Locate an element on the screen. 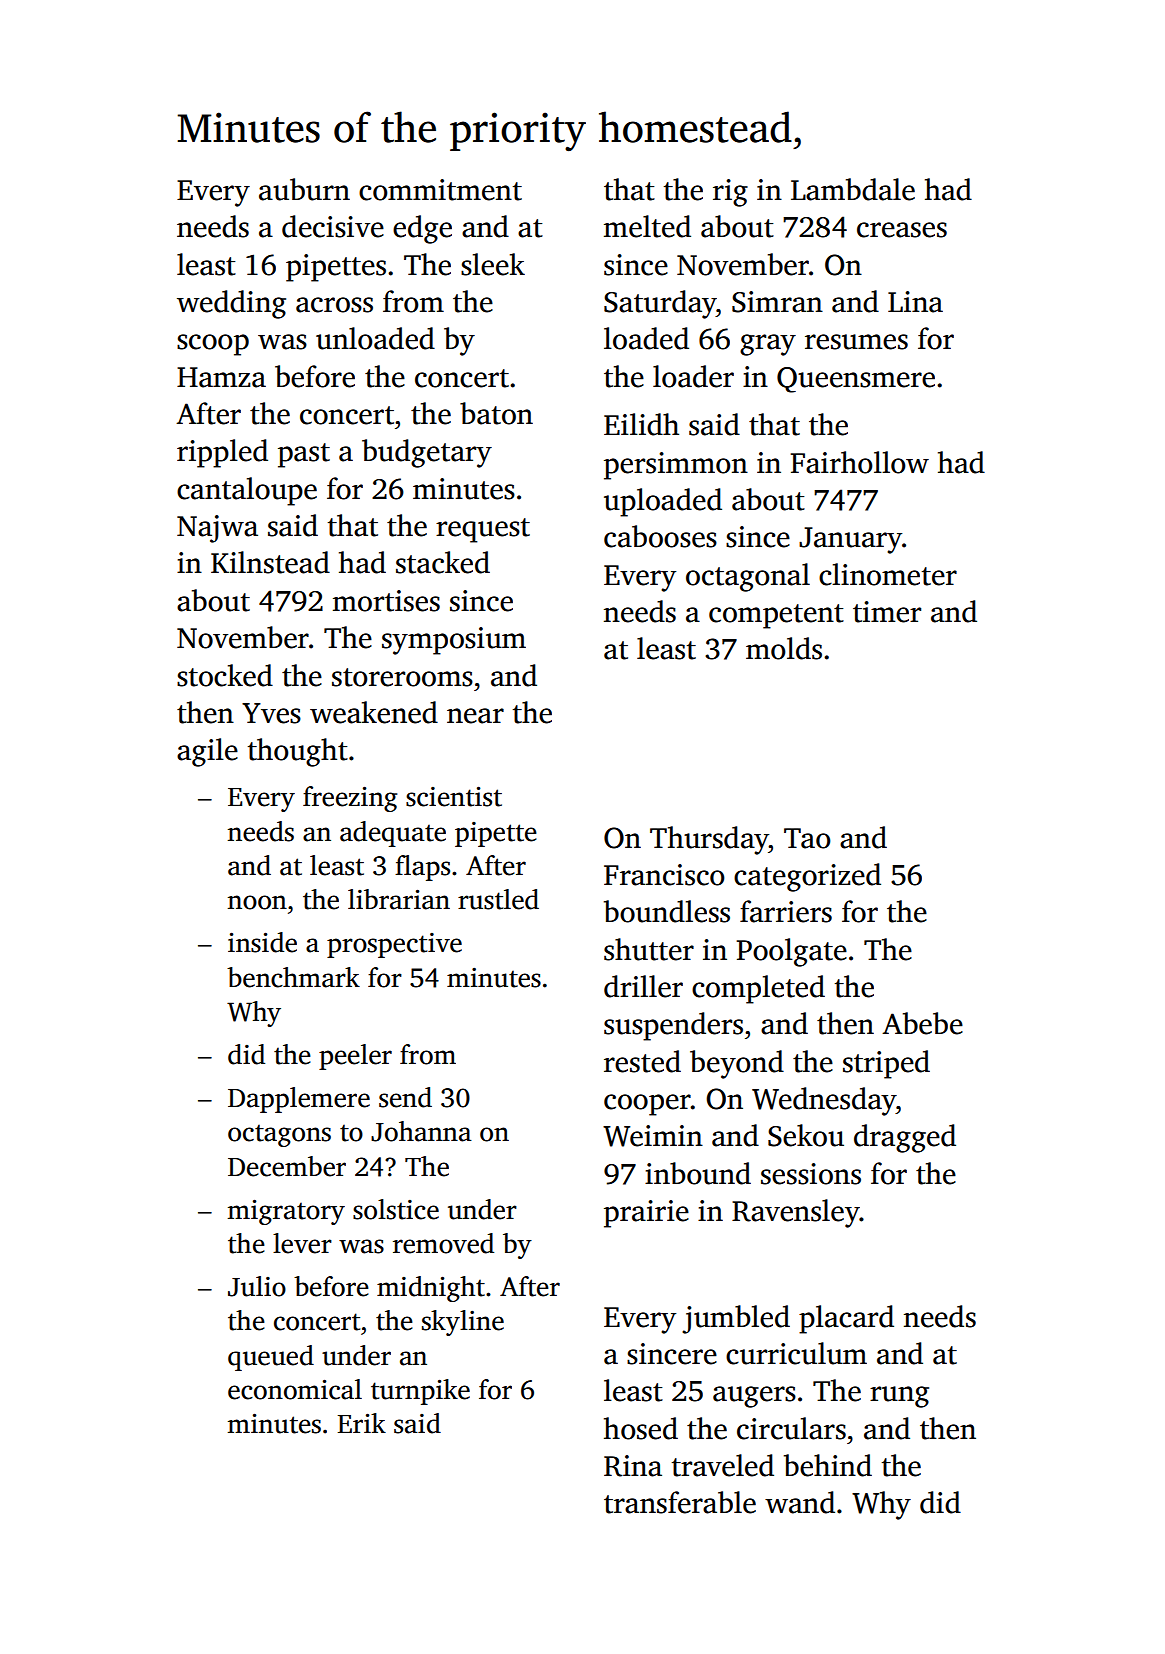 The height and width of the screenshot is (1654, 1165). past is located at coordinates (304, 455).
